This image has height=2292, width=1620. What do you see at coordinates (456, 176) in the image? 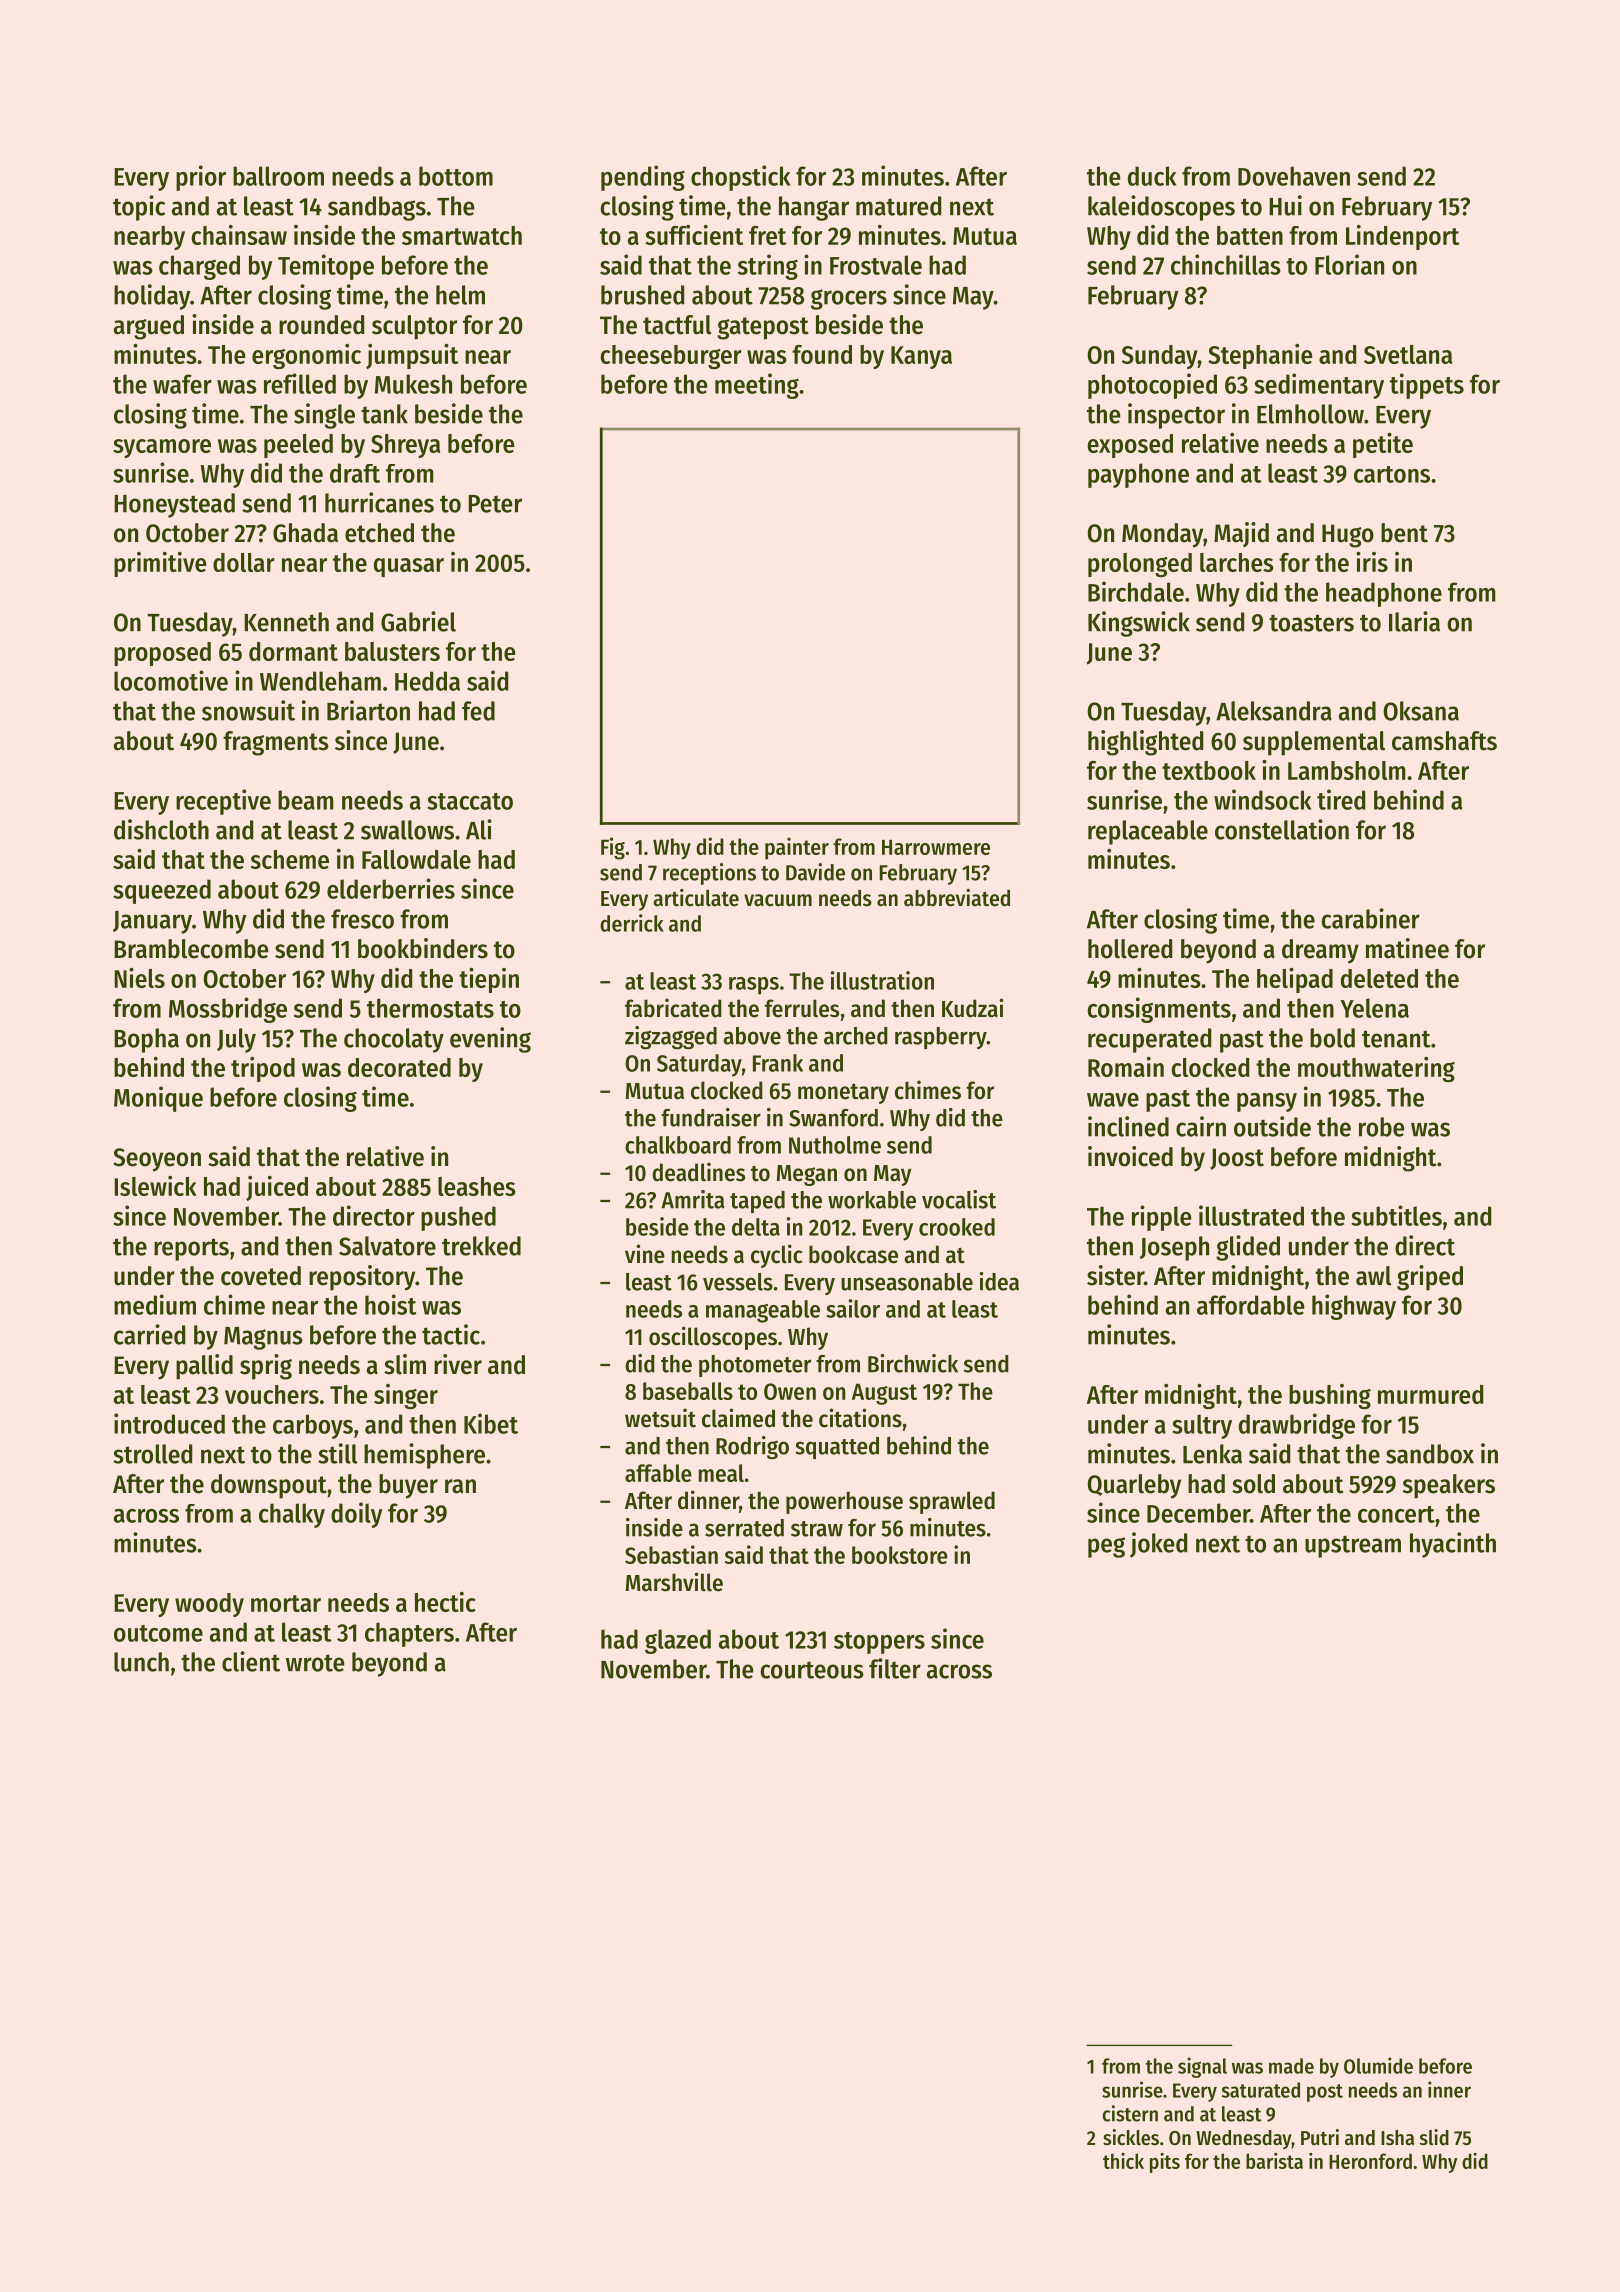
I see `bottom` at bounding box center [456, 176].
